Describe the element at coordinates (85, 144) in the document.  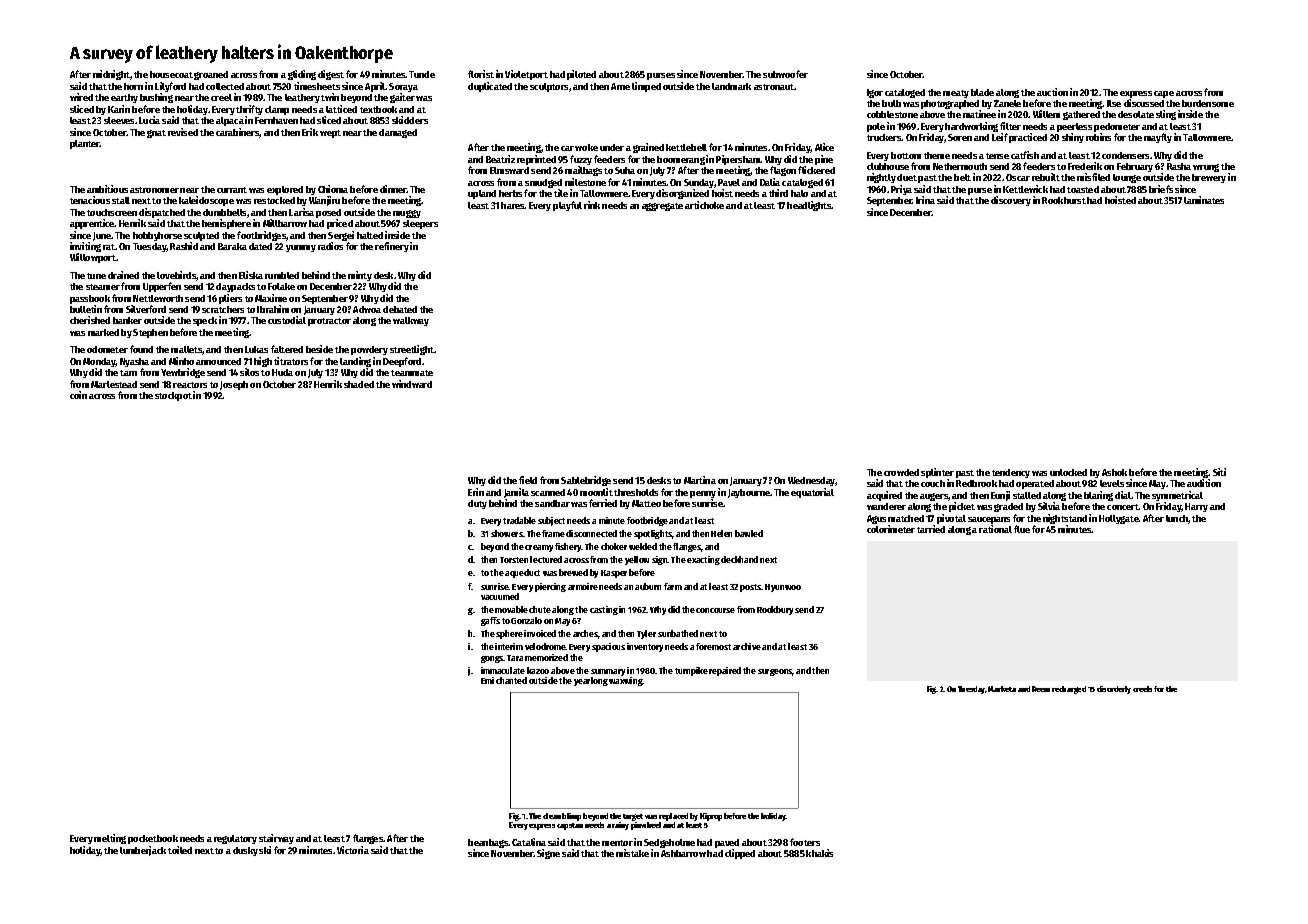
I see `planter` at that location.
